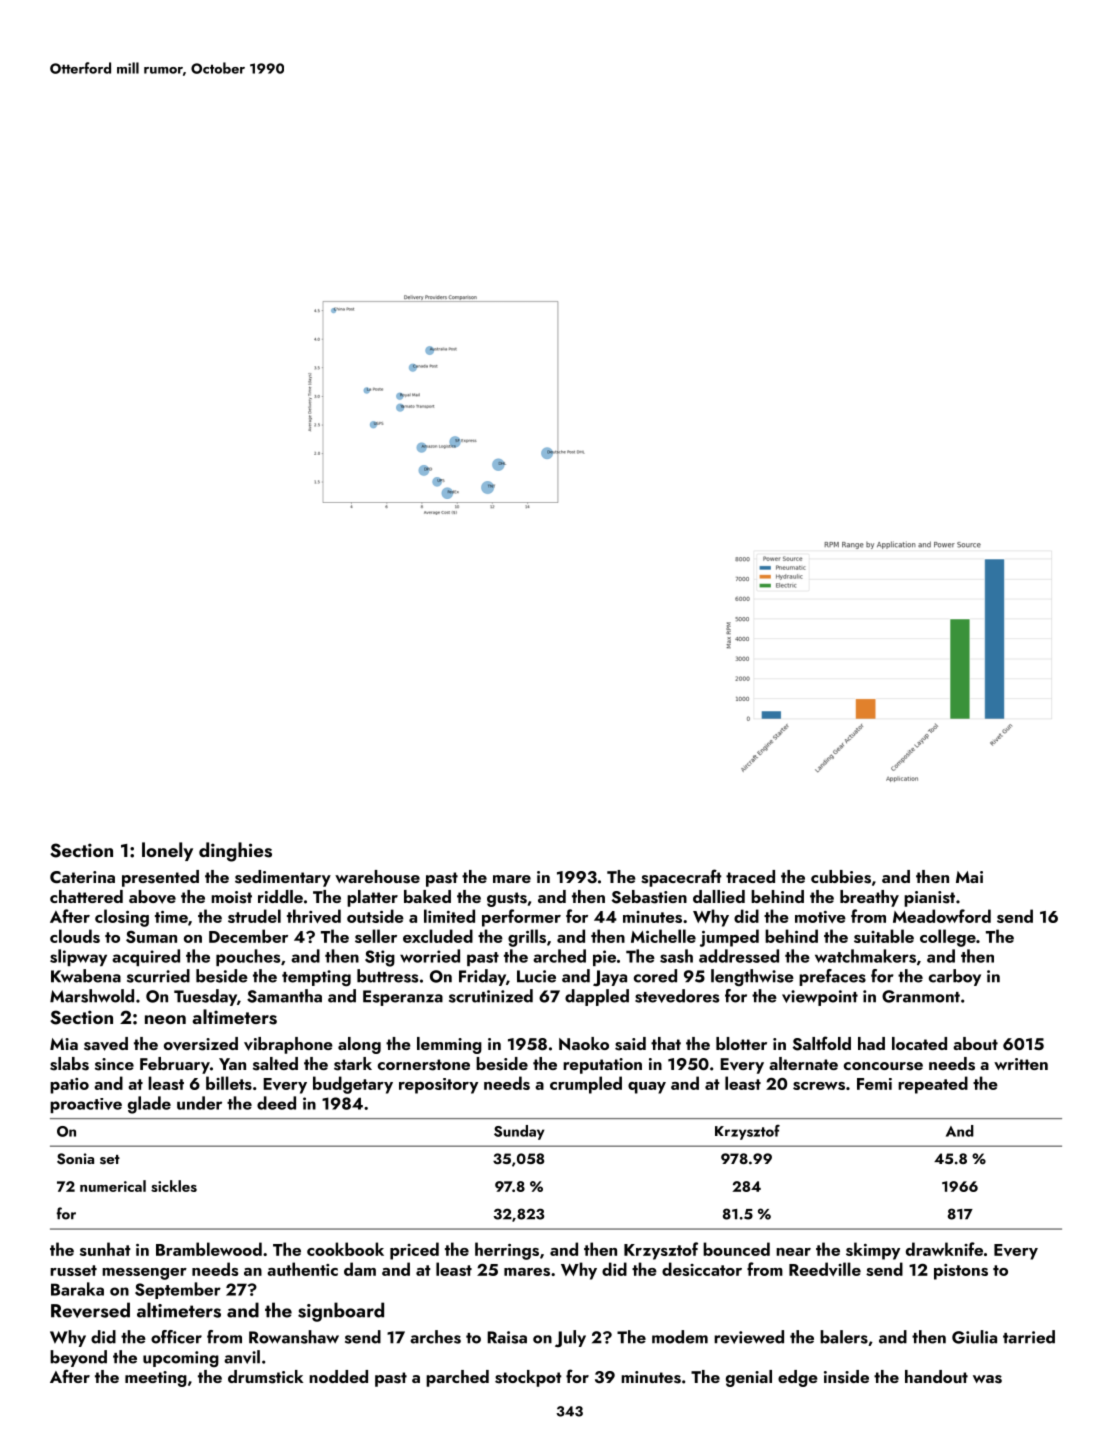 The width and height of the document is (1112, 1440). I want to click on Mia, so click(64, 1044).
